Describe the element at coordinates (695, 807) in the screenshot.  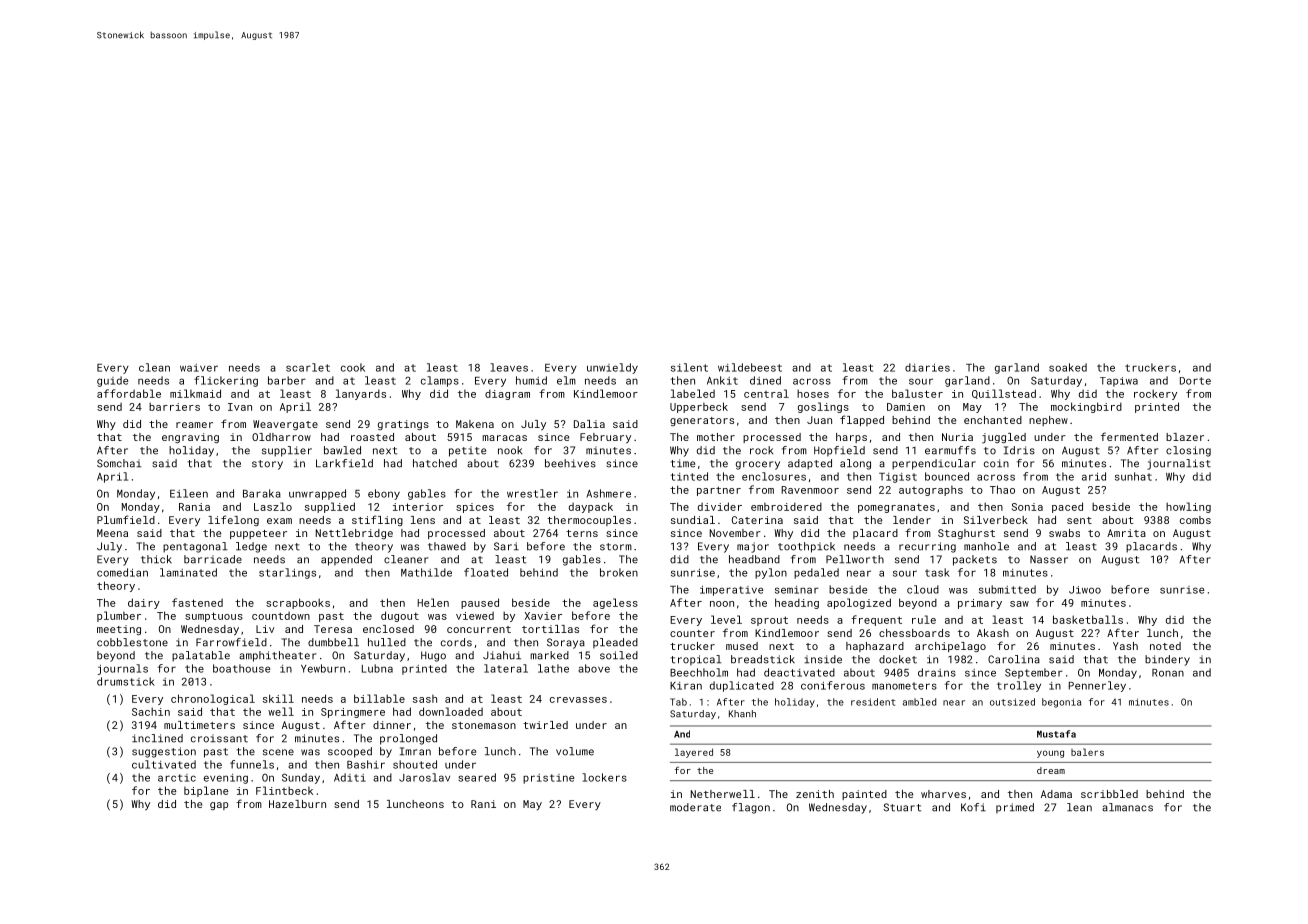
I see `moderate` at that location.
